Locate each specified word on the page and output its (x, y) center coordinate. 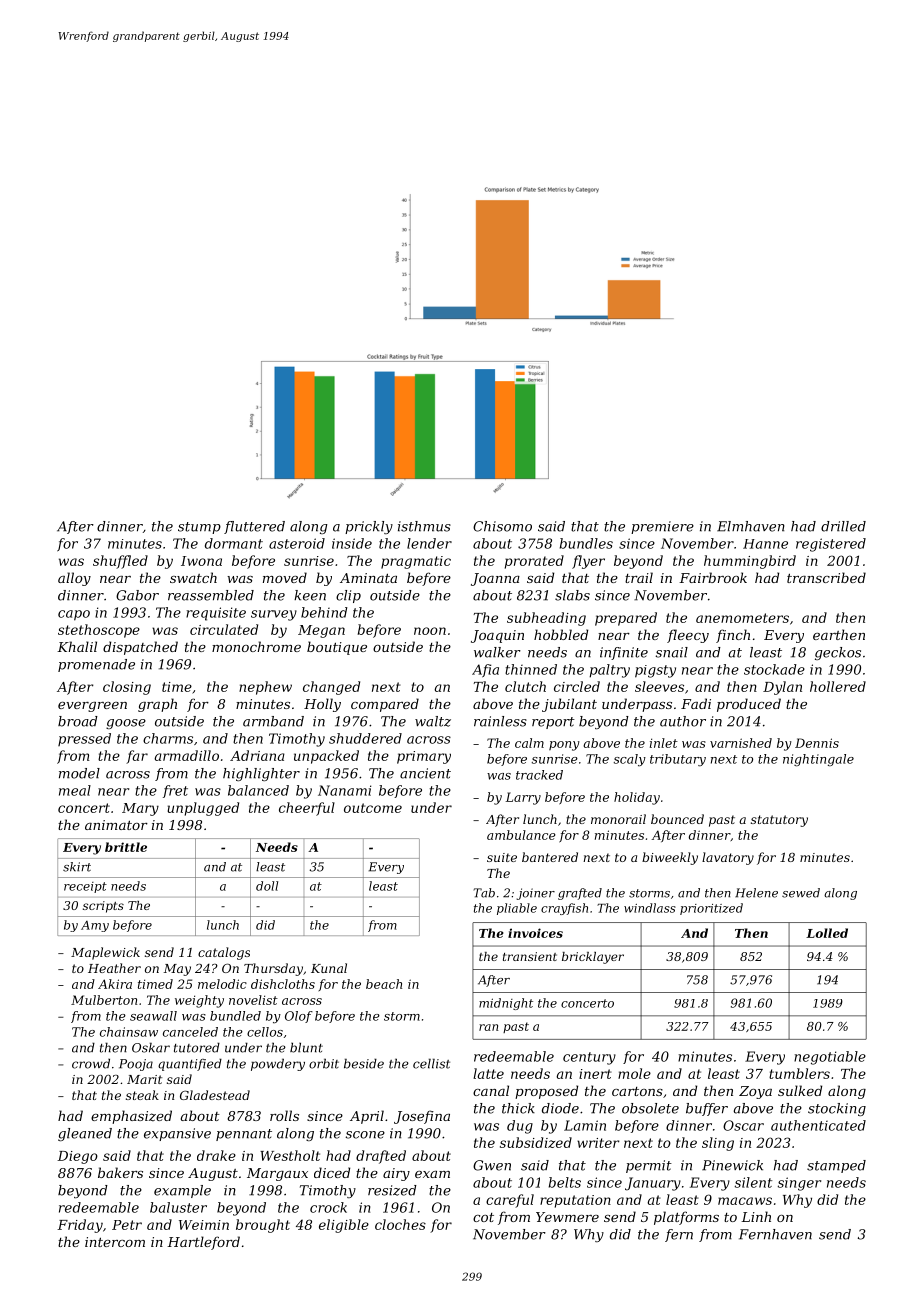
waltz (433, 721)
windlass (650, 908)
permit (649, 1166)
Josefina (422, 1117)
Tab (484, 893)
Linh (756, 1216)
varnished (741, 743)
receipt (85, 887)
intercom (115, 1242)
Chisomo (502, 526)
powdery (278, 1064)
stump (199, 528)
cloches (400, 1224)
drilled (843, 526)
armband (273, 721)
